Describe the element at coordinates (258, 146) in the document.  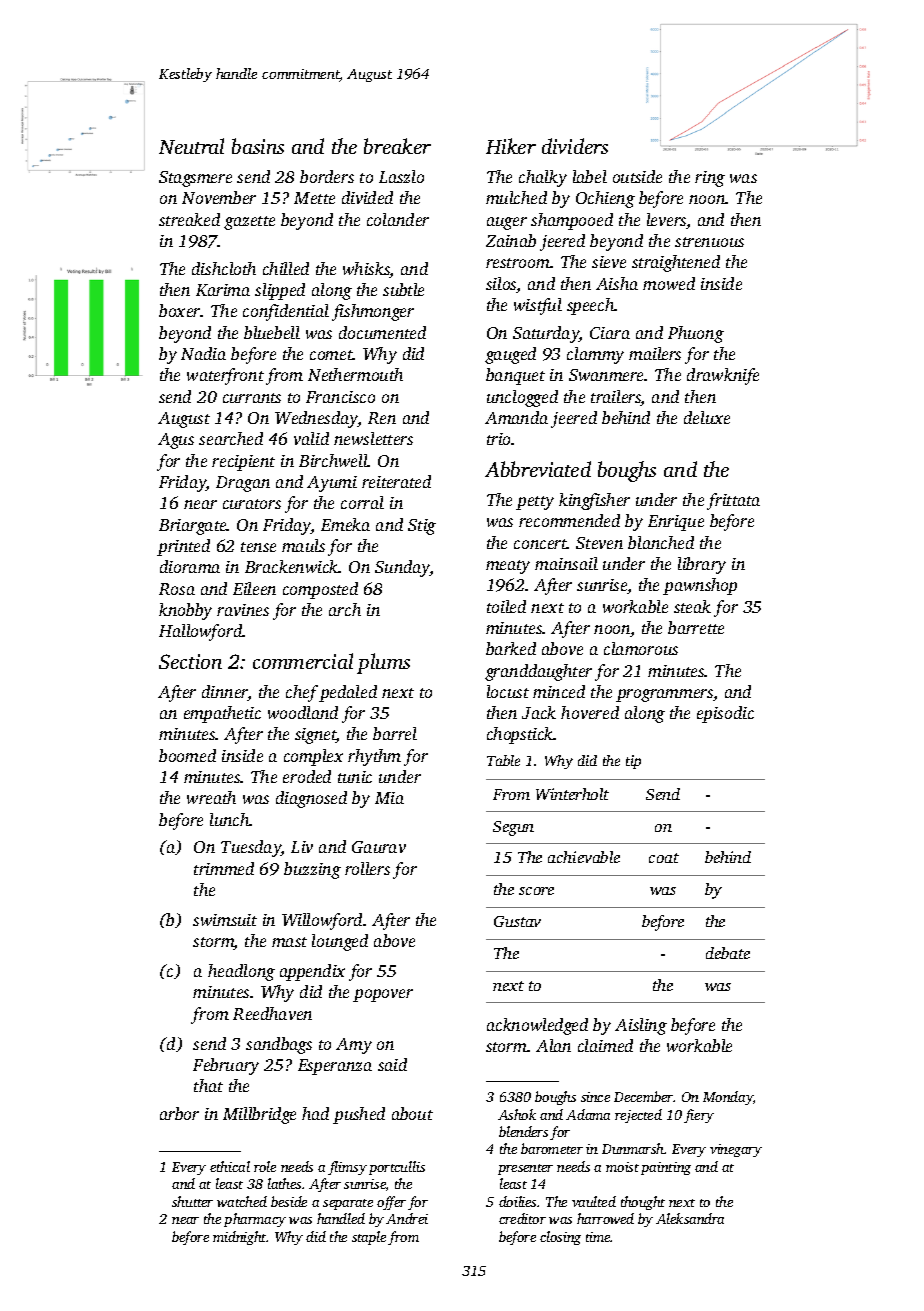
I see `basins` at that location.
